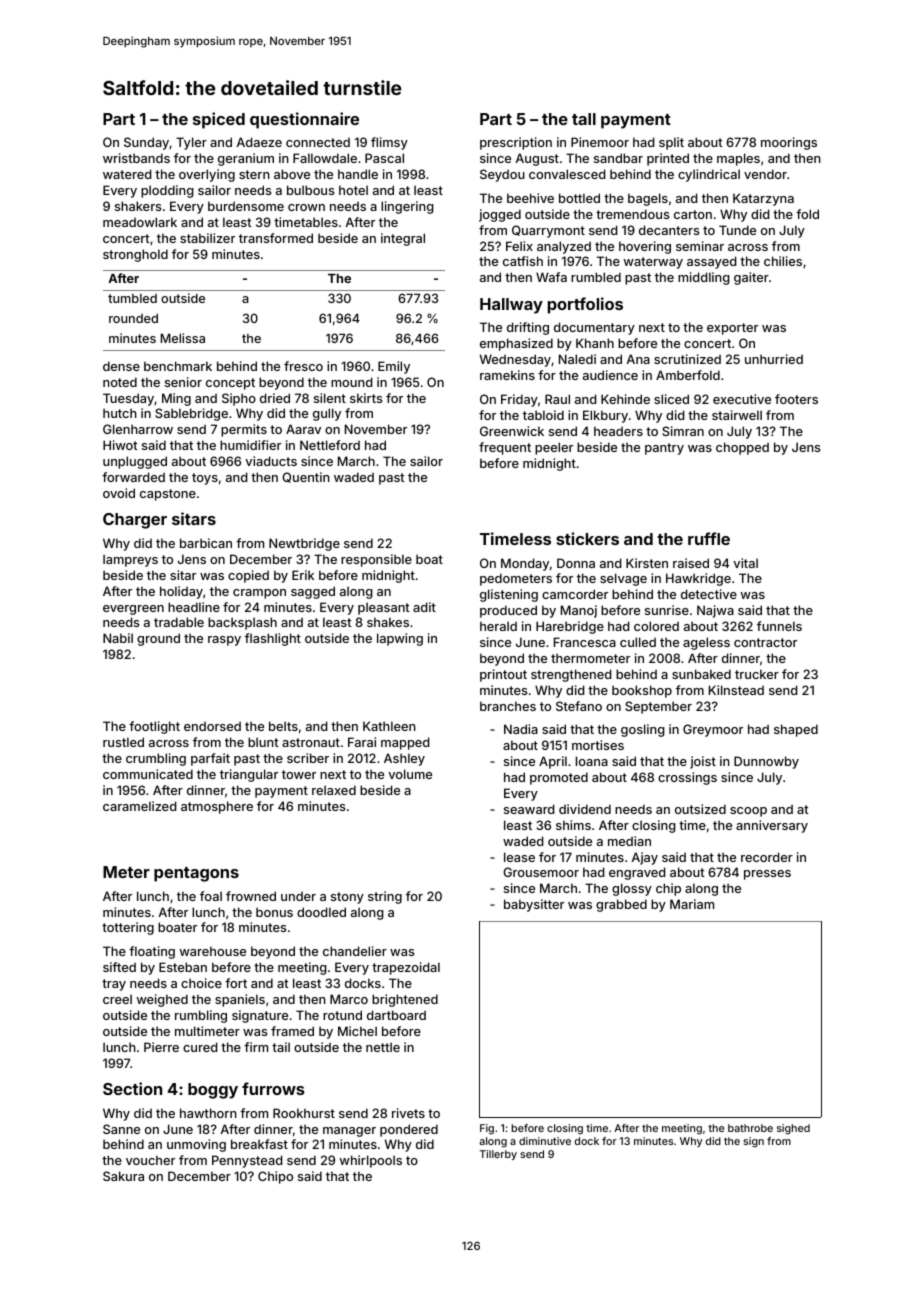 The width and height of the document is (924, 1308). Describe the element at coordinates (765, 174) in the document. I see `vendor` at that location.
